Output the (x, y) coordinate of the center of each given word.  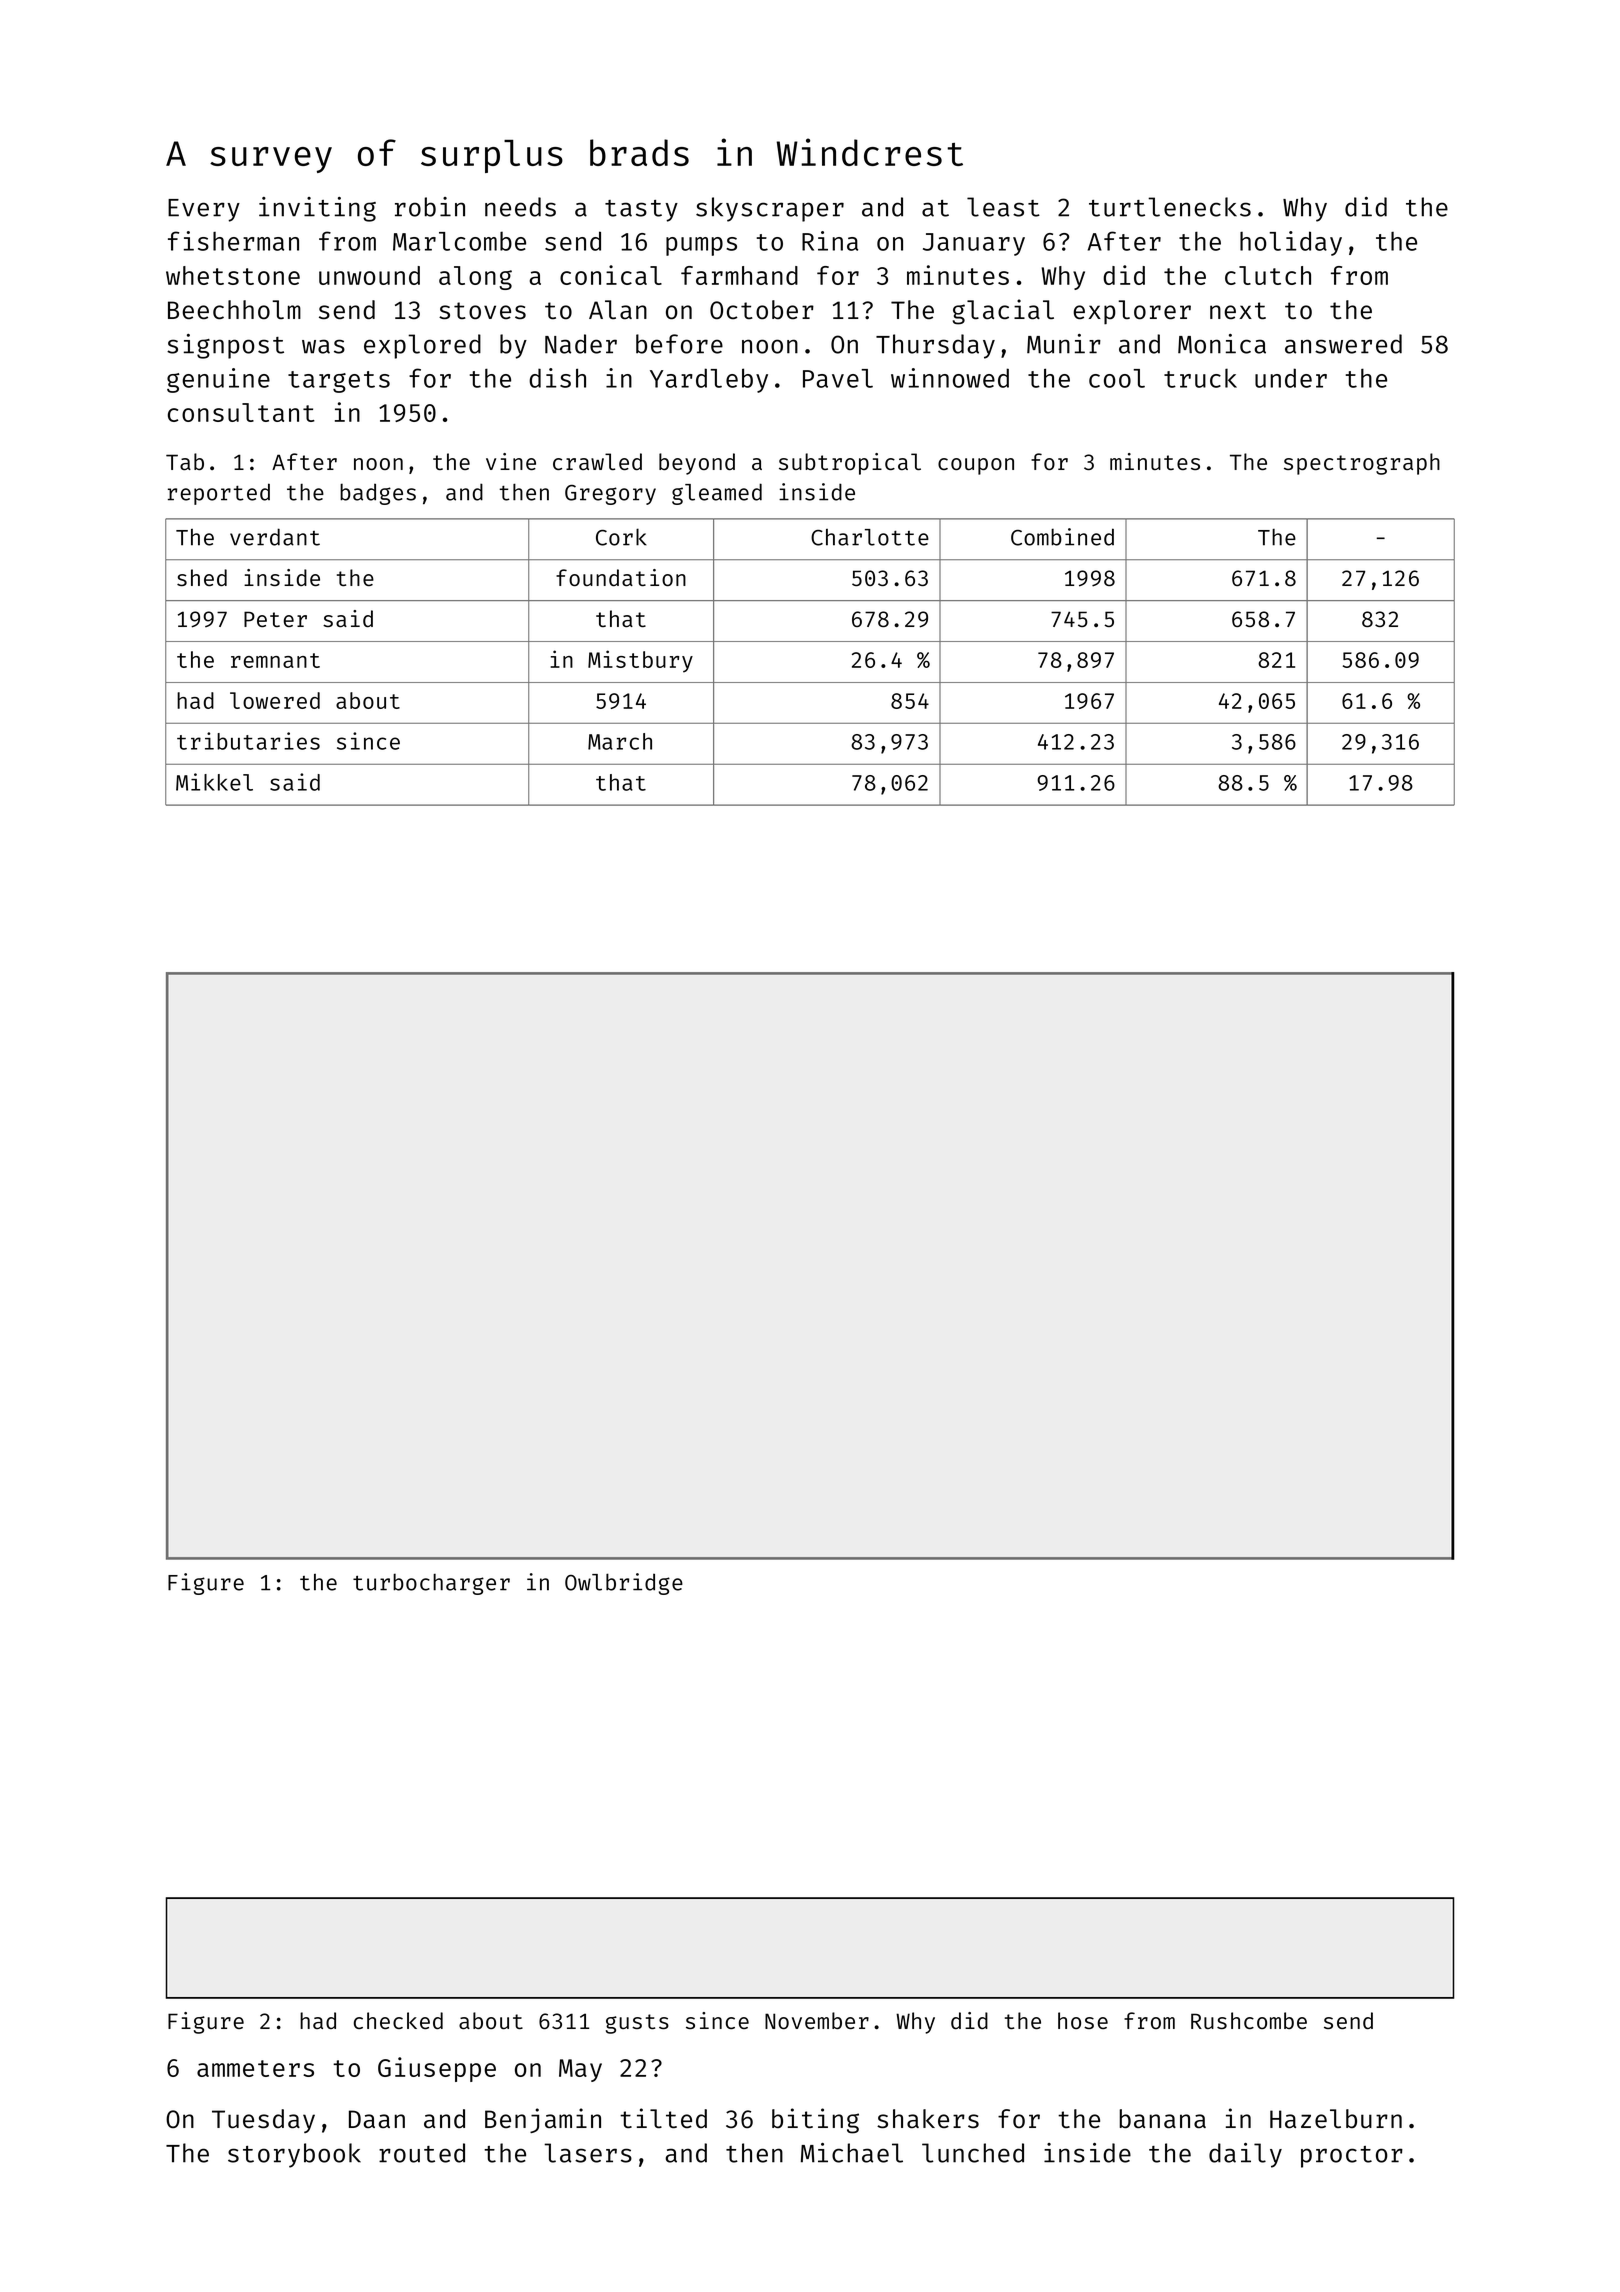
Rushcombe (1249, 2020)
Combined (1062, 537)
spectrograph (1362, 464)
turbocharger (431, 1584)
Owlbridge (624, 1584)
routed (422, 2153)
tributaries (248, 741)
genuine (218, 380)
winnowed (950, 378)
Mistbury (640, 661)
